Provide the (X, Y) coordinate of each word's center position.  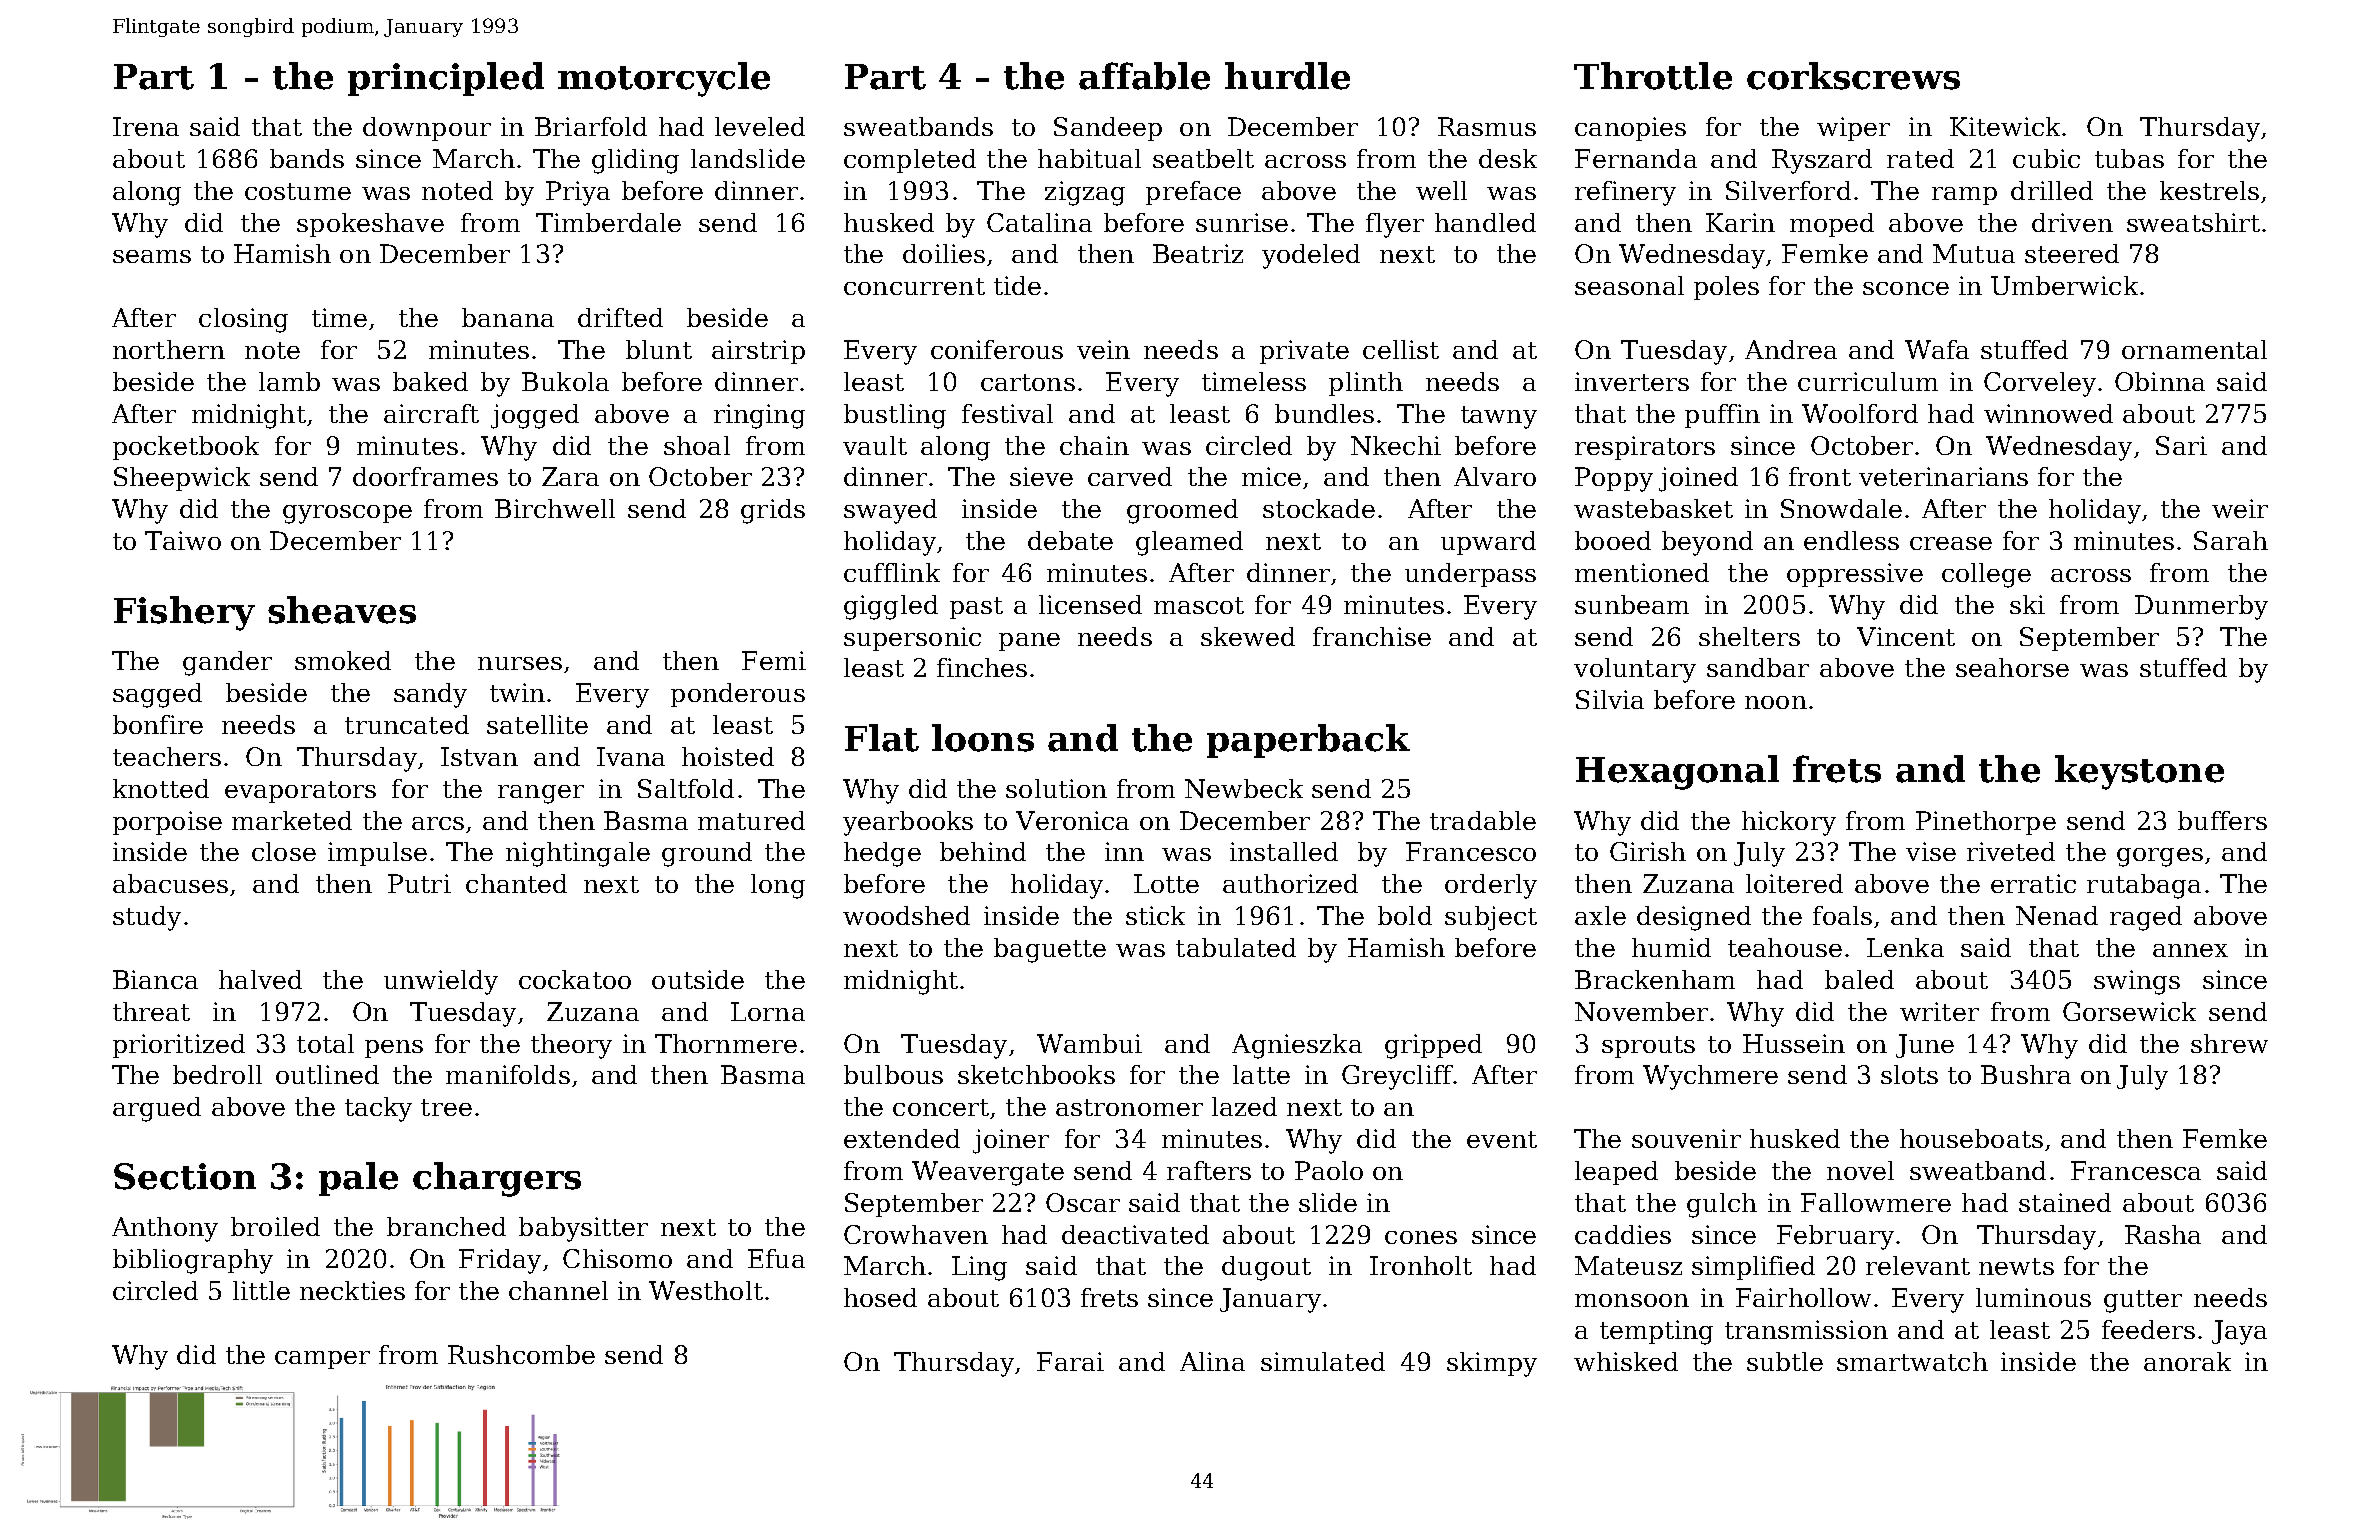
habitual (1089, 158)
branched (446, 1226)
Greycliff (1397, 1077)
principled (446, 79)
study (147, 918)
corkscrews (1853, 76)
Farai (1070, 1361)
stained (2065, 1202)
